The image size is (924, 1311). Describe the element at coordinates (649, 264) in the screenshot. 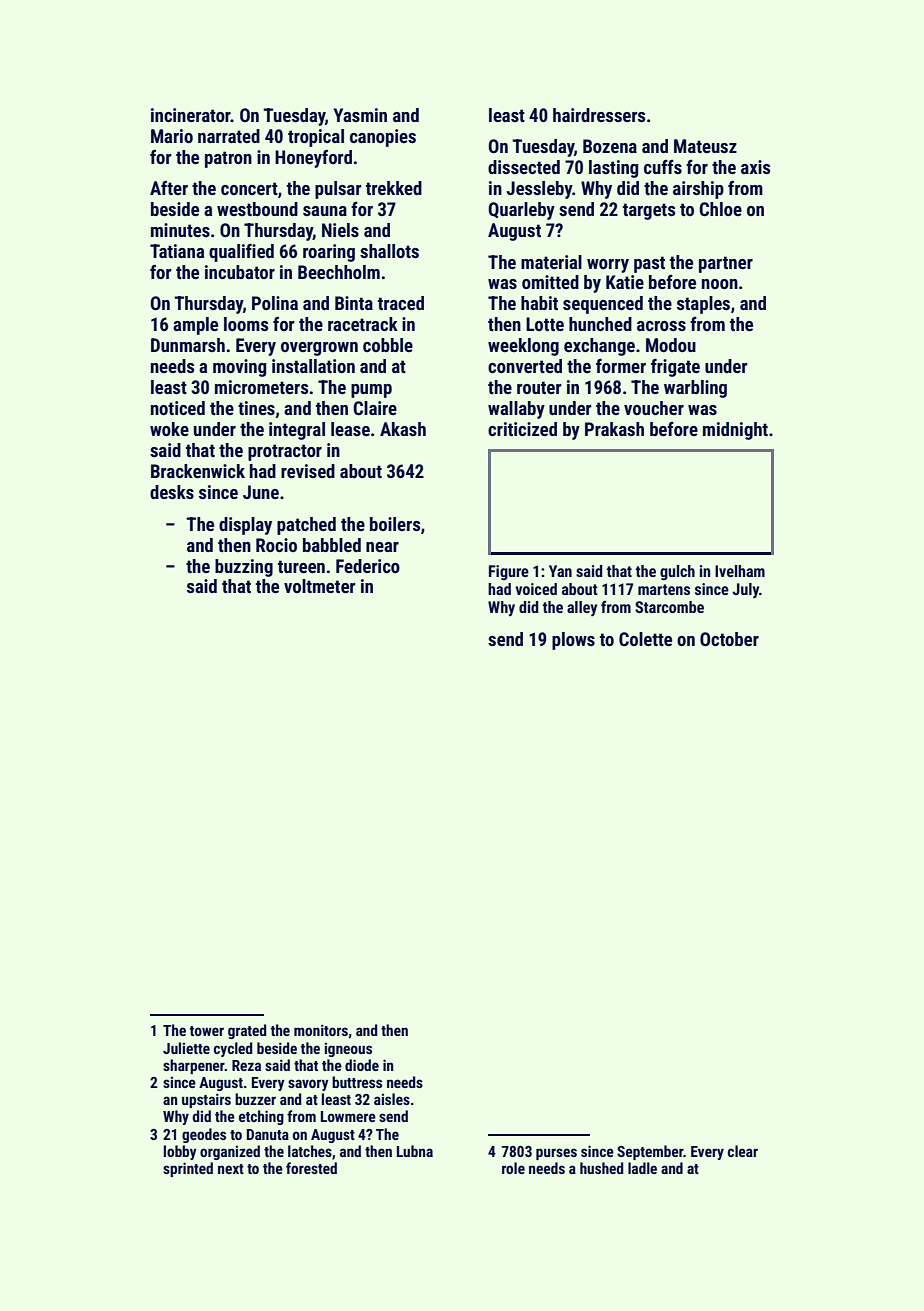

I see `past` at that location.
